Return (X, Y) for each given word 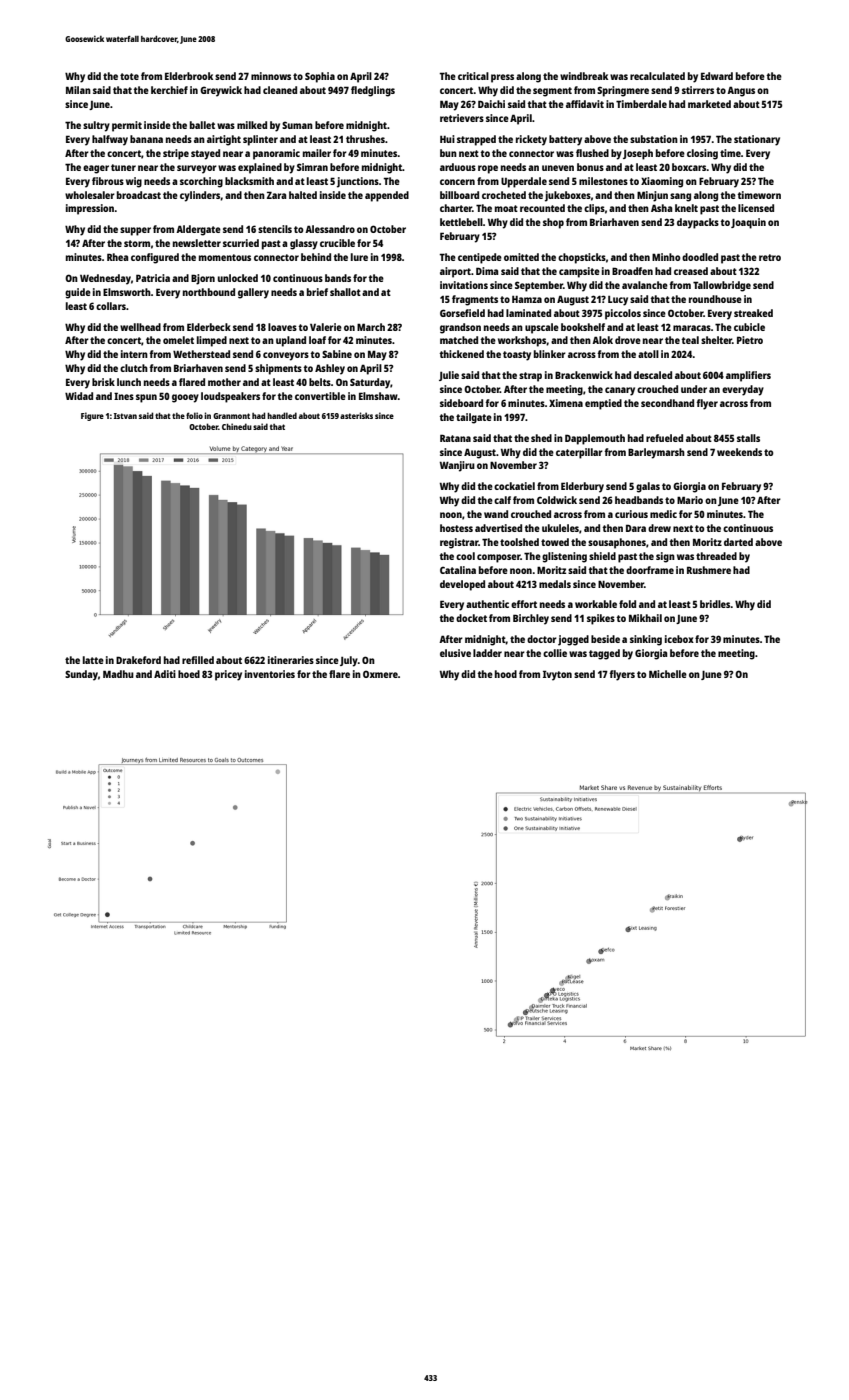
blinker (550, 354)
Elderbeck (209, 327)
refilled (198, 660)
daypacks (698, 223)
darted (738, 542)
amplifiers (748, 376)
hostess (456, 528)
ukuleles (560, 528)
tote (129, 76)
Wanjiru (457, 466)
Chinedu (237, 426)
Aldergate (198, 230)
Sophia (320, 77)
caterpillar (579, 453)
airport (455, 272)
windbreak (584, 76)
